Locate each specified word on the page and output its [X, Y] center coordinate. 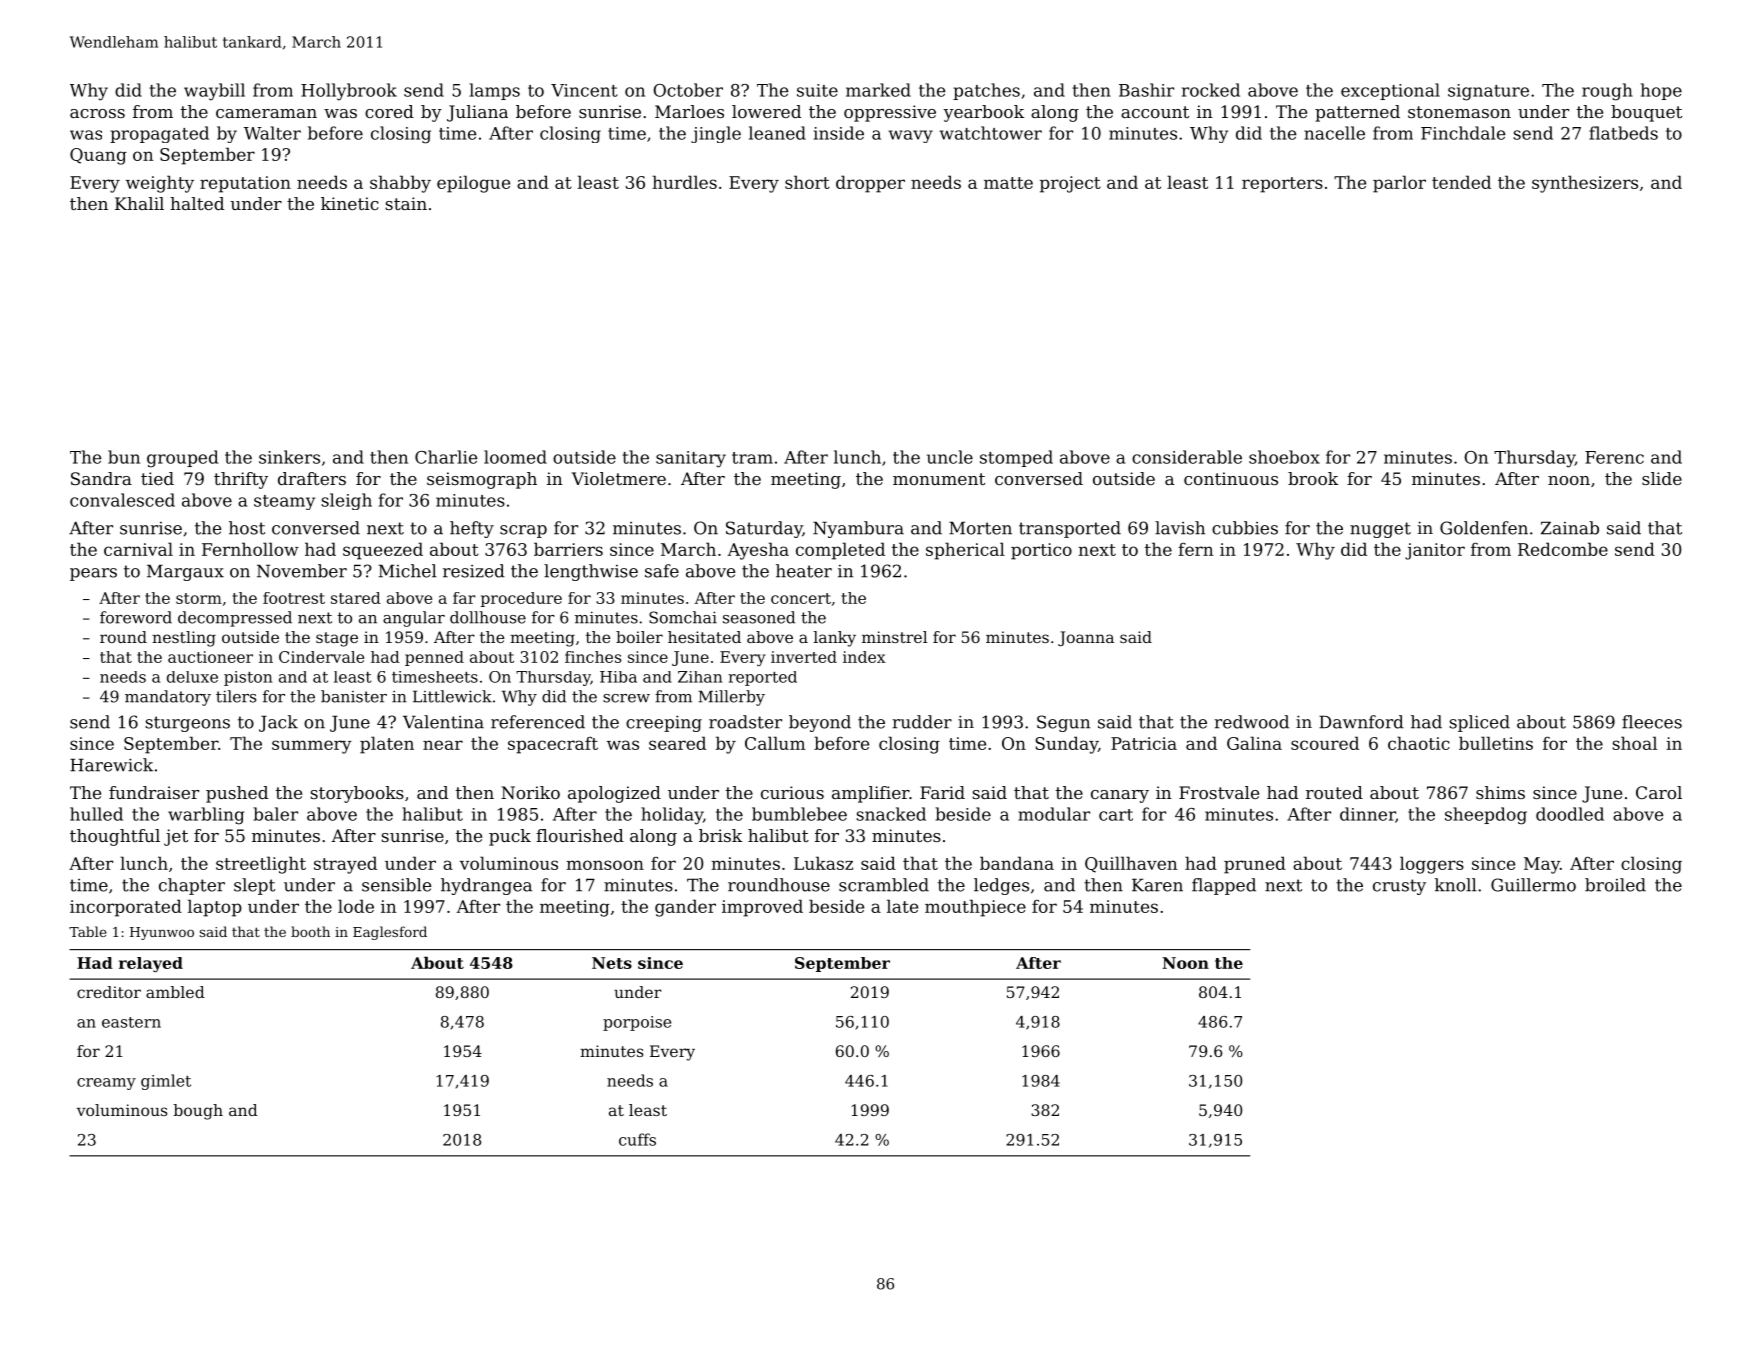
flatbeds [1623, 133]
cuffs [637, 1139]
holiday [672, 816]
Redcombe [1563, 549]
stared [356, 598]
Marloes [689, 111]
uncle [950, 457]
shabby [400, 184]
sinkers [289, 457]
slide [1662, 478]
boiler [639, 637]
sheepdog [1486, 816]
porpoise [637, 1023]
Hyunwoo [162, 933]
